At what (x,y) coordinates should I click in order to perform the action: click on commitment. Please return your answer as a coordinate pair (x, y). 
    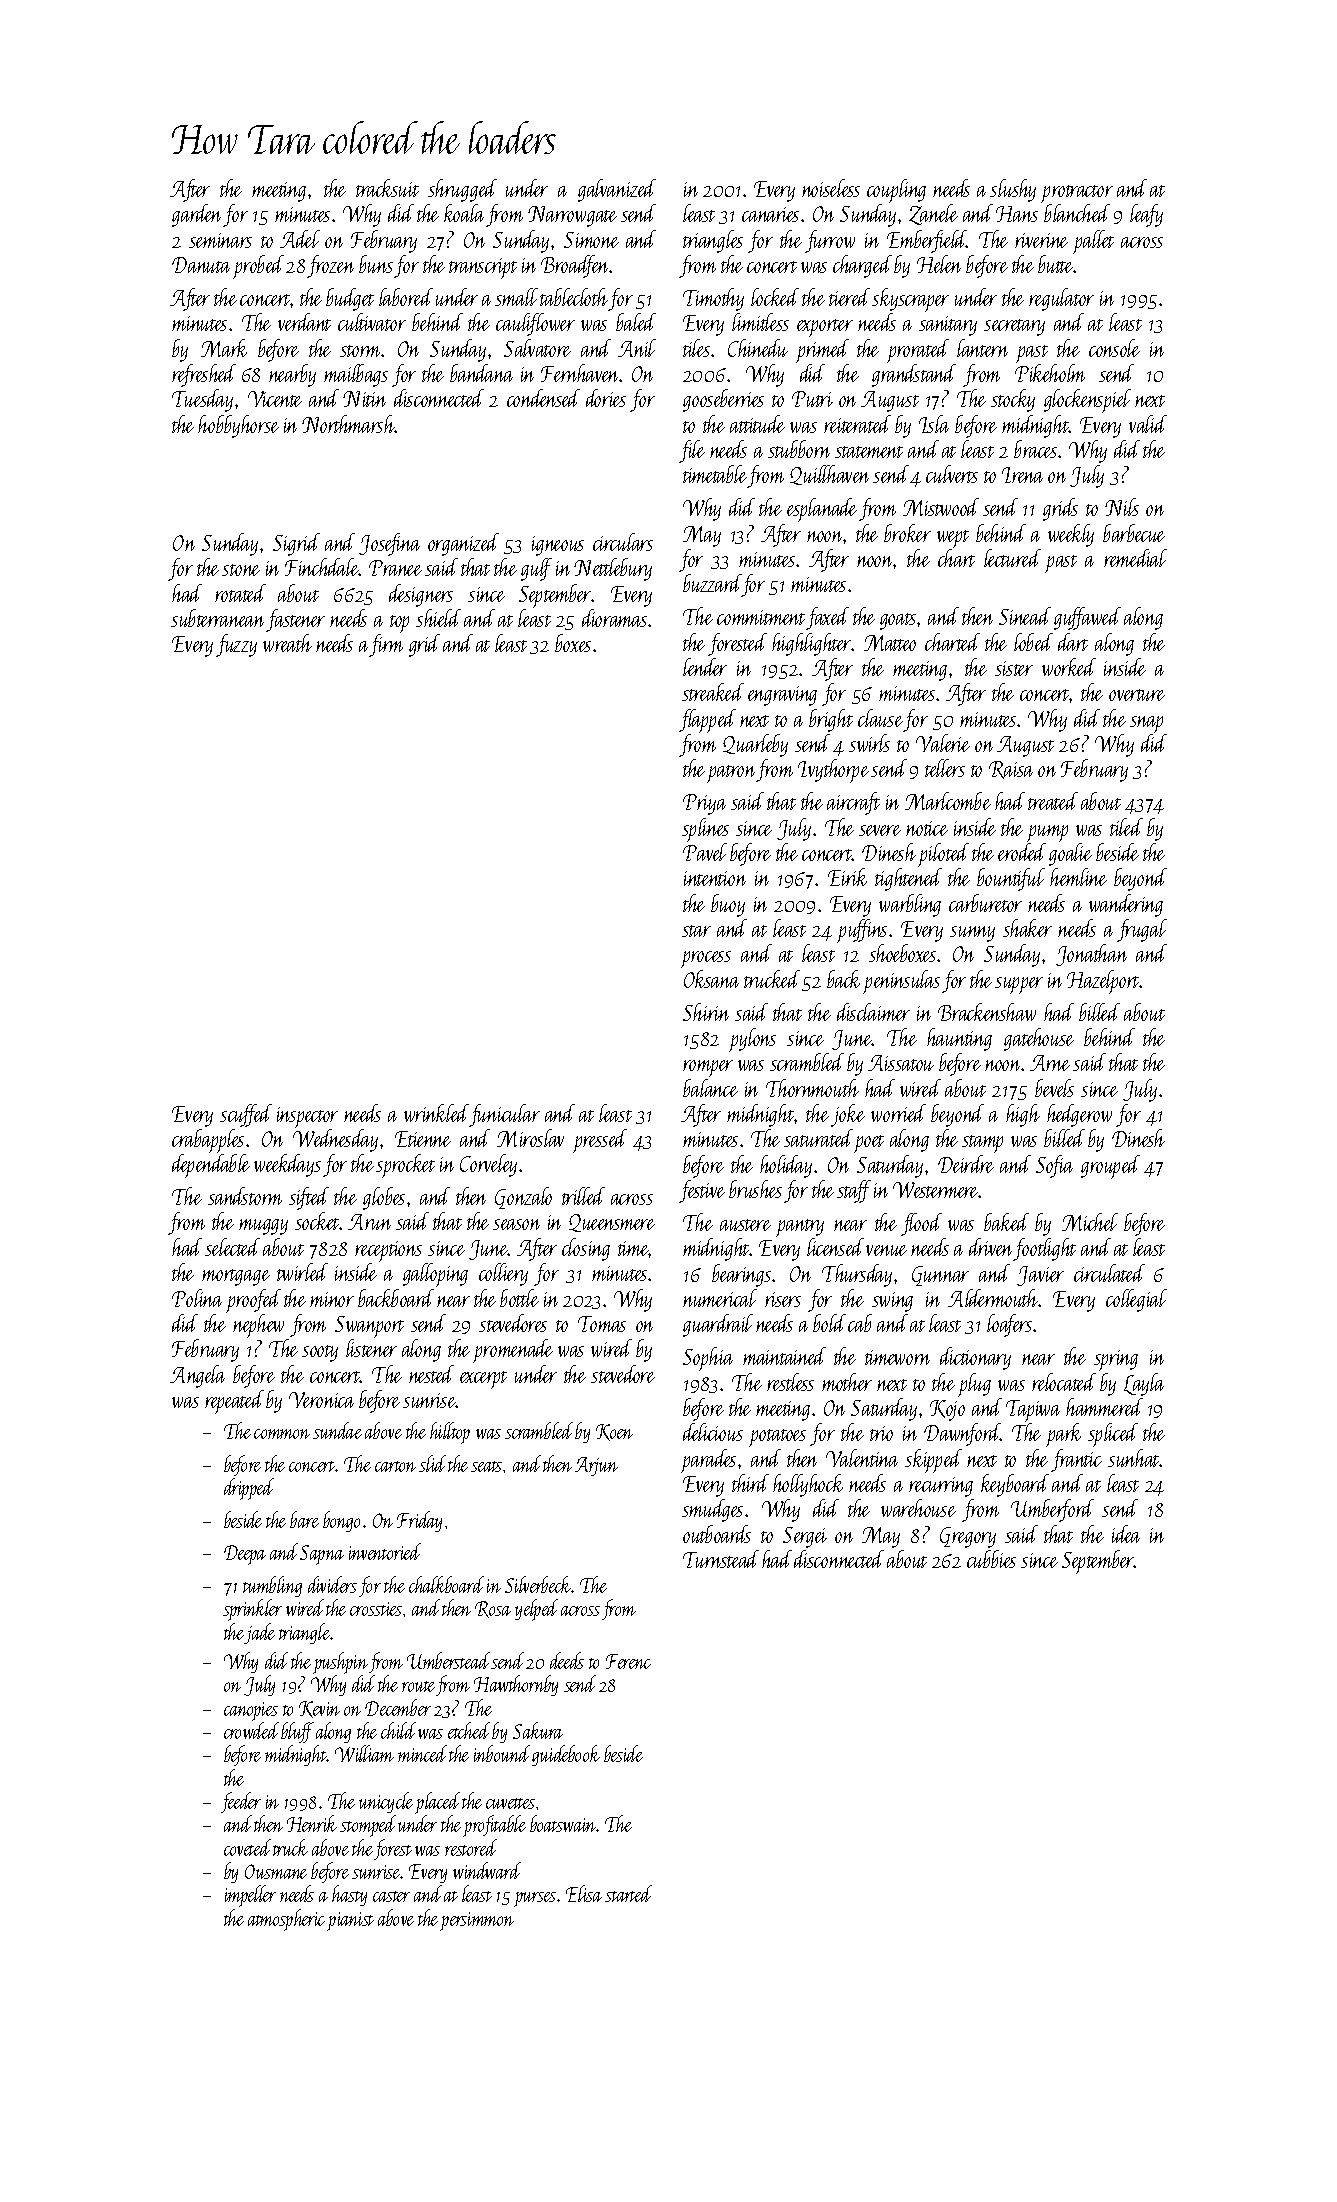
    Looking at the image, I should click on (761, 617).
